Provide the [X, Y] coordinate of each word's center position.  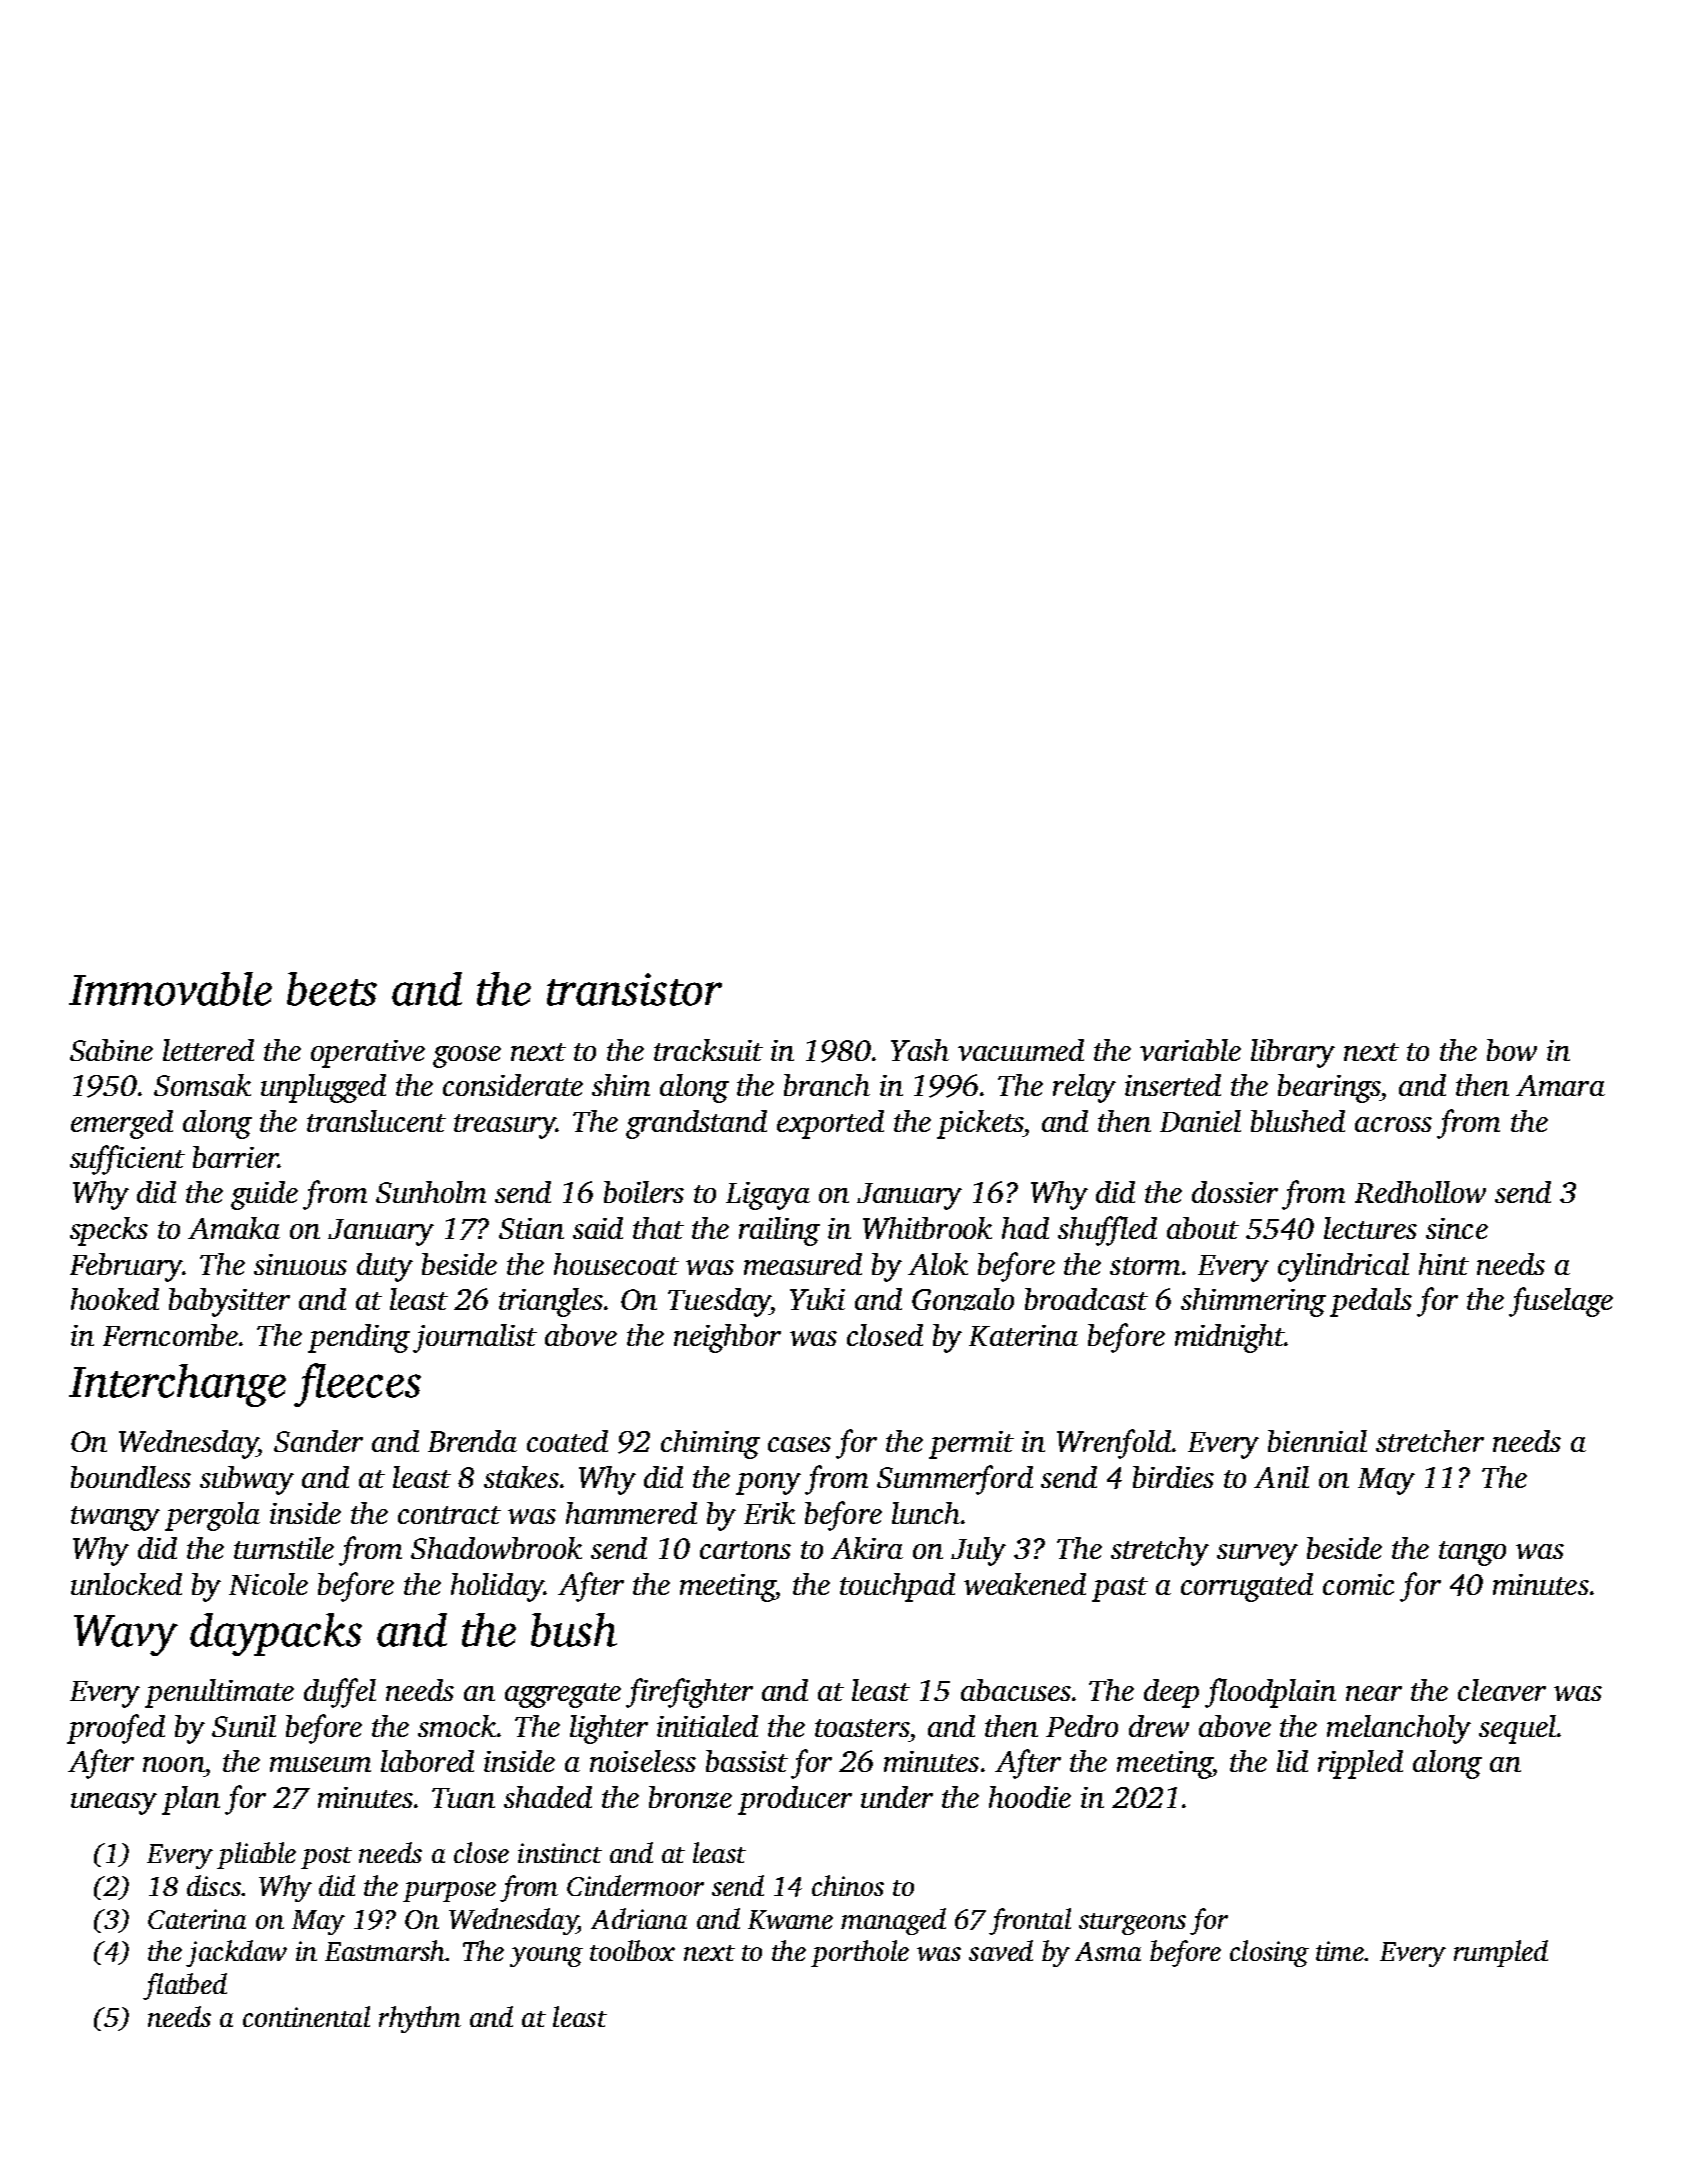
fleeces [357, 1385]
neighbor [727, 1338]
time [1340, 1951]
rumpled [1501, 1953]
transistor [634, 989]
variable [1190, 1050]
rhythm [420, 2019]
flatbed [185, 1986]
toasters [862, 1728]
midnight [1229, 1338]
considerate [513, 1085]
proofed [116, 1729]
